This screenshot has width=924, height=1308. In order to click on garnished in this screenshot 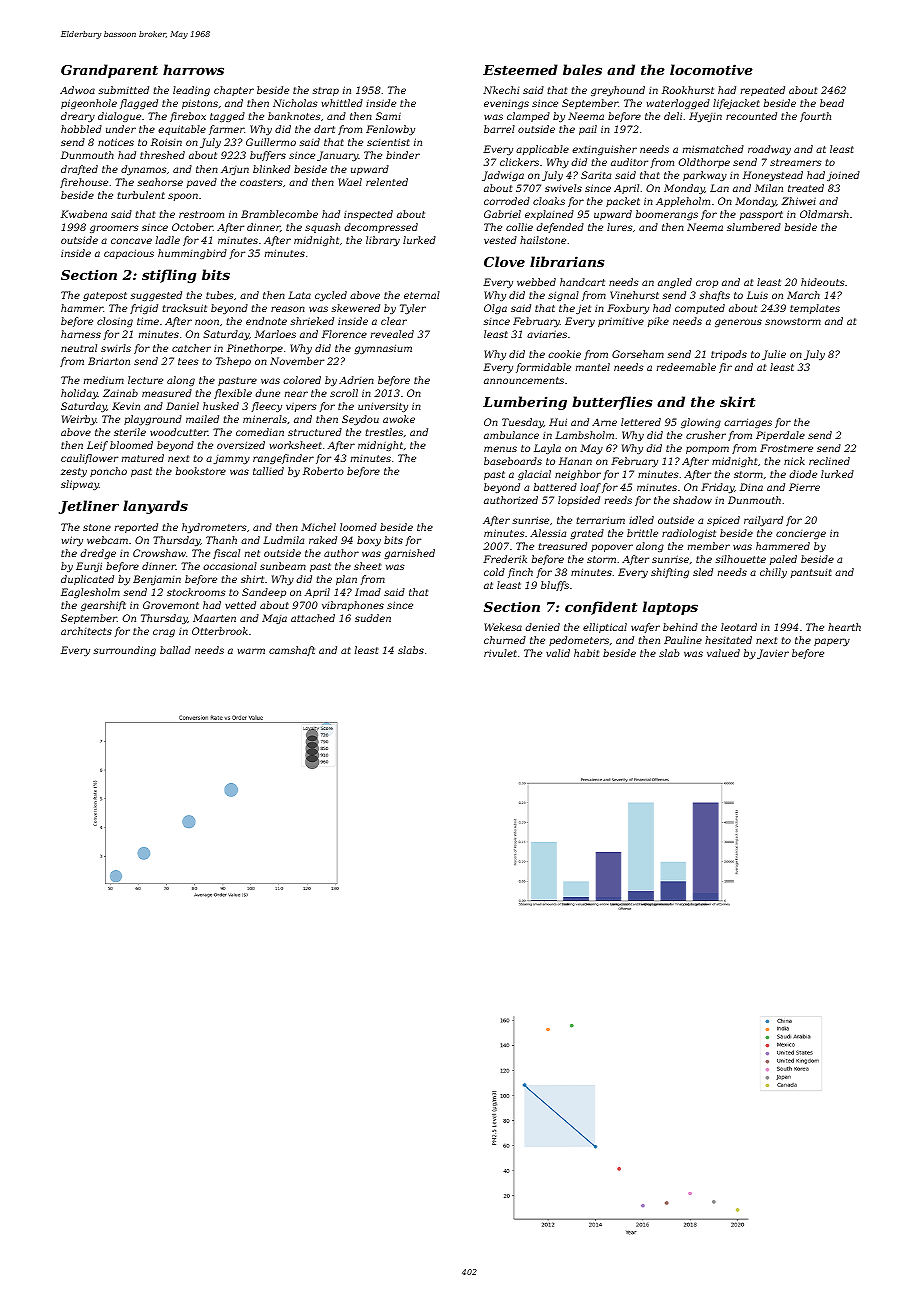, I will do `click(409, 554)`.
